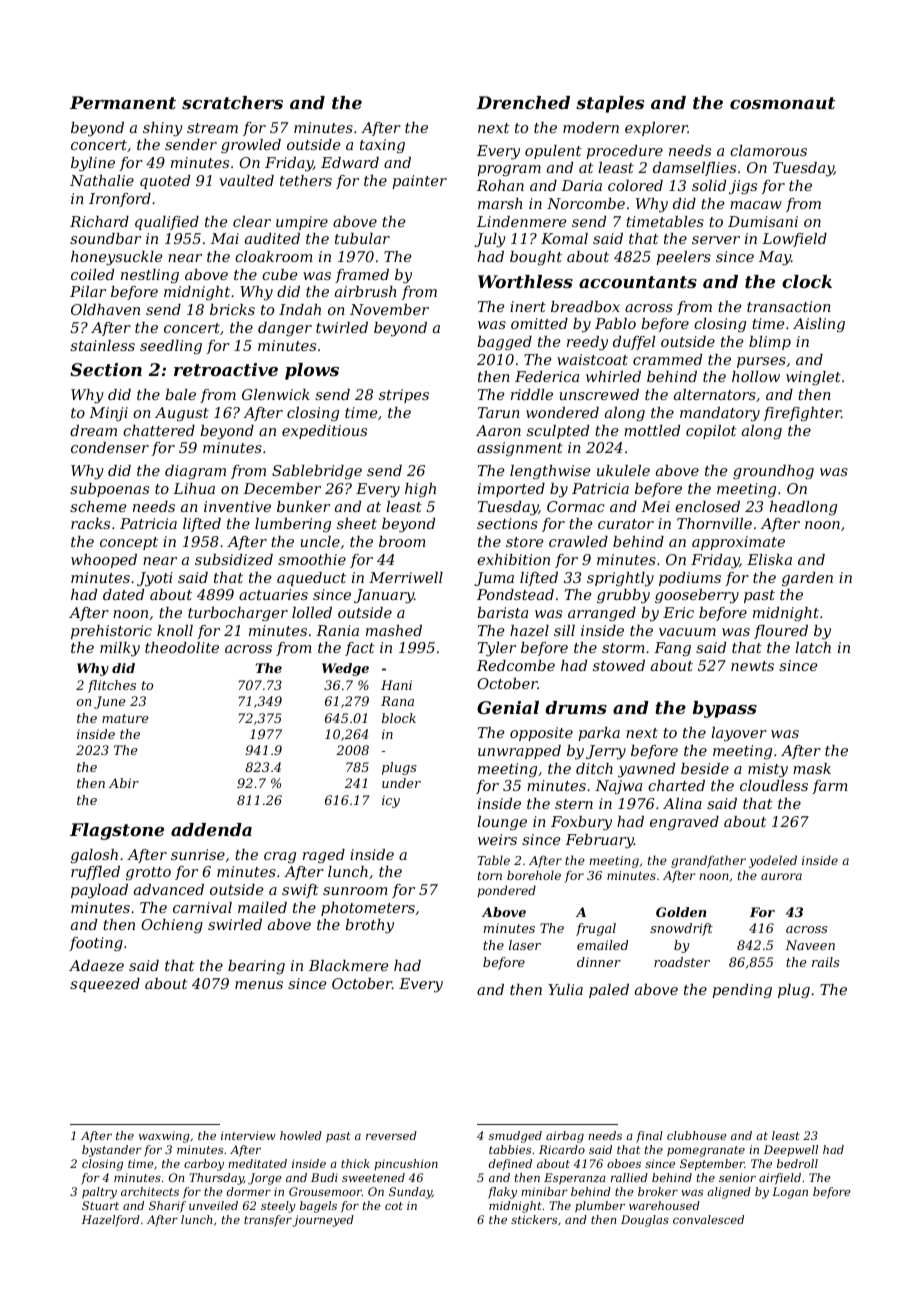  What do you see at coordinates (525, 945) in the screenshot?
I see `laser` at bounding box center [525, 945].
